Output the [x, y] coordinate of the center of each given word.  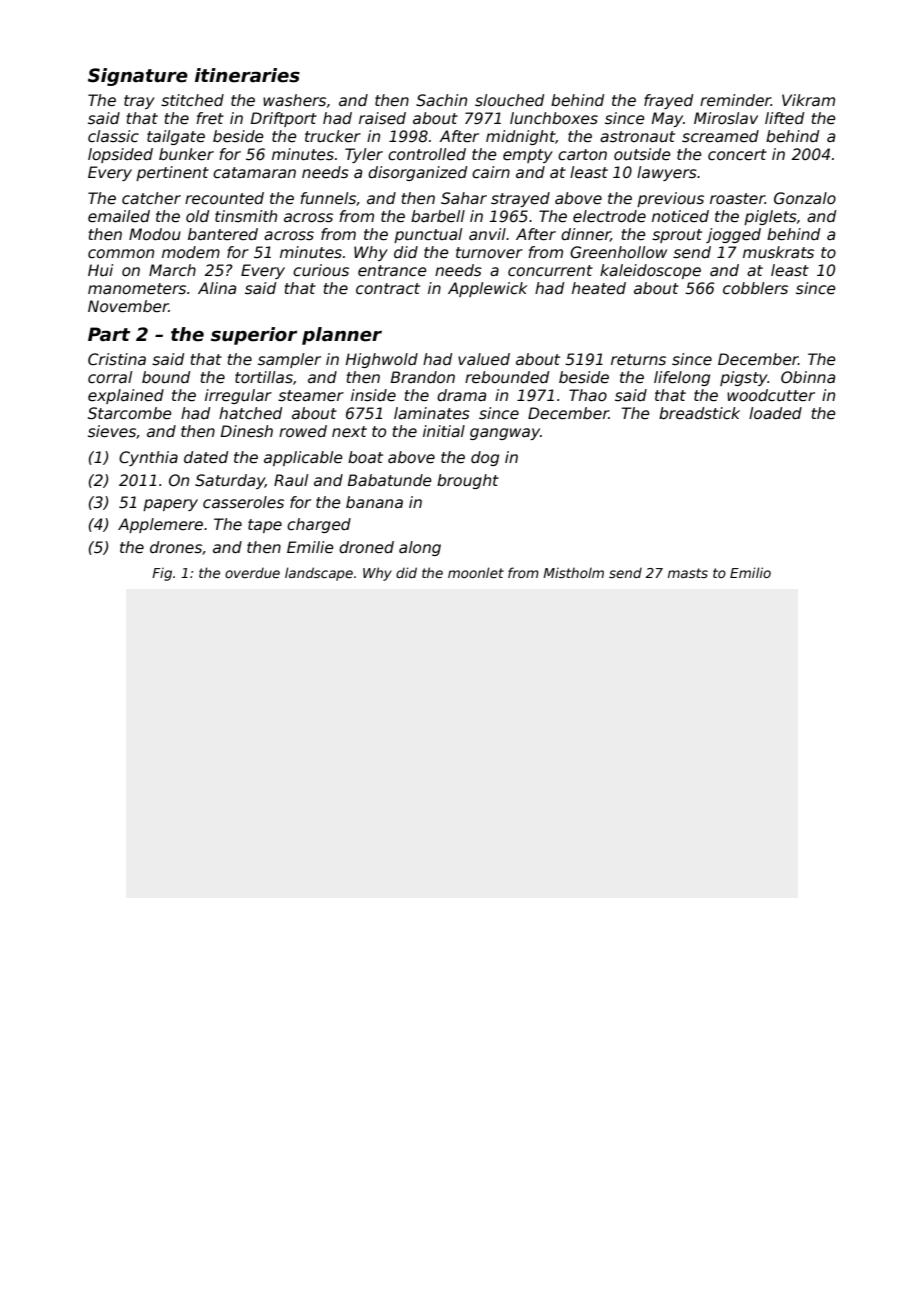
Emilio [750, 572]
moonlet [476, 572]
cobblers [755, 288]
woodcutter [771, 395]
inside [373, 395]
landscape [319, 574]
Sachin [441, 100]
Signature [138, 77]
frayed [668, 101]
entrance [392, 271]
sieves [112, 431]
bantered [223, 234]
